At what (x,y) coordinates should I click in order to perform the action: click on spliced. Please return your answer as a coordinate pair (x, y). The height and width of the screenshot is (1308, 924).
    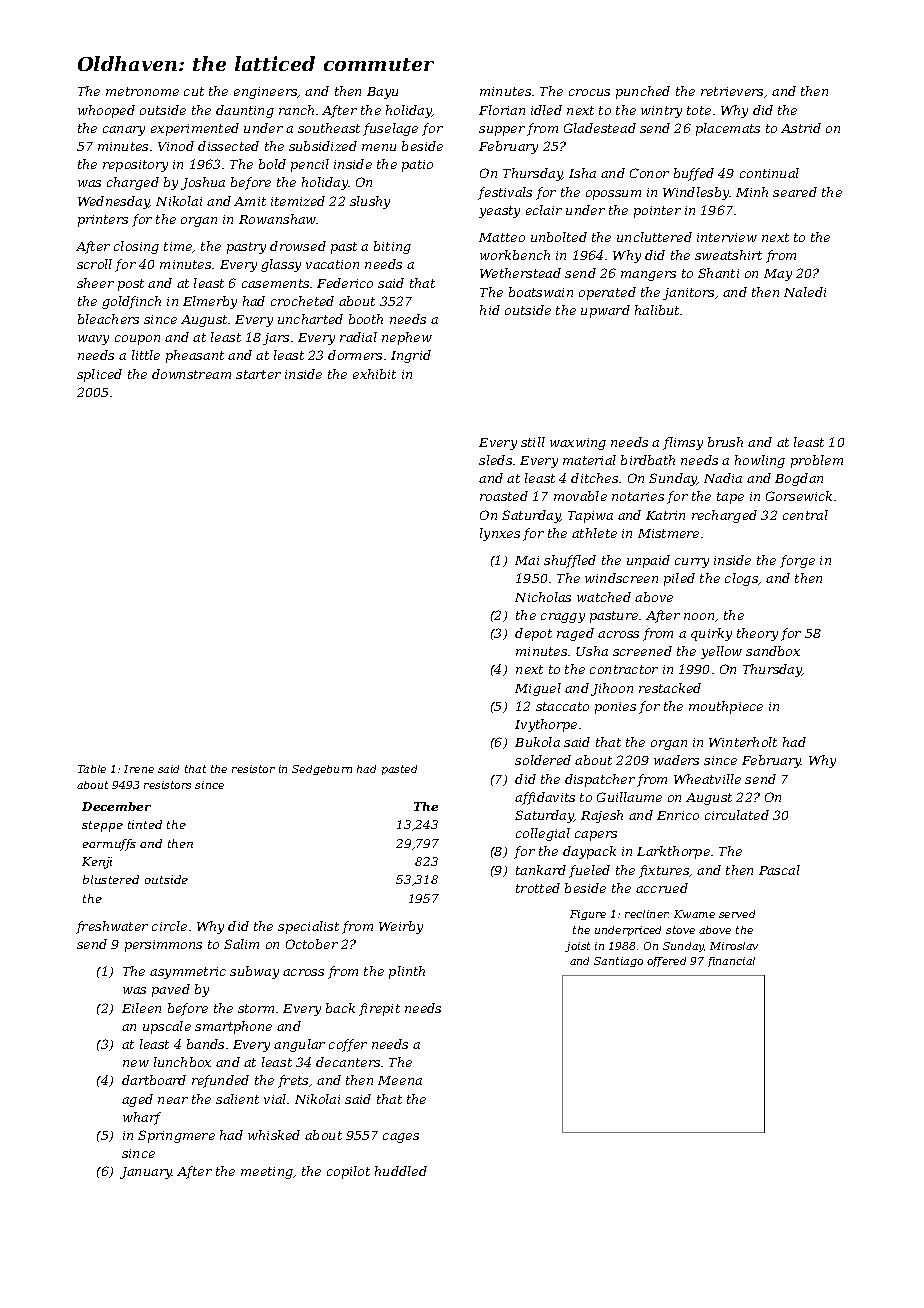
    Looking at the image, I should click on (99, 375).
